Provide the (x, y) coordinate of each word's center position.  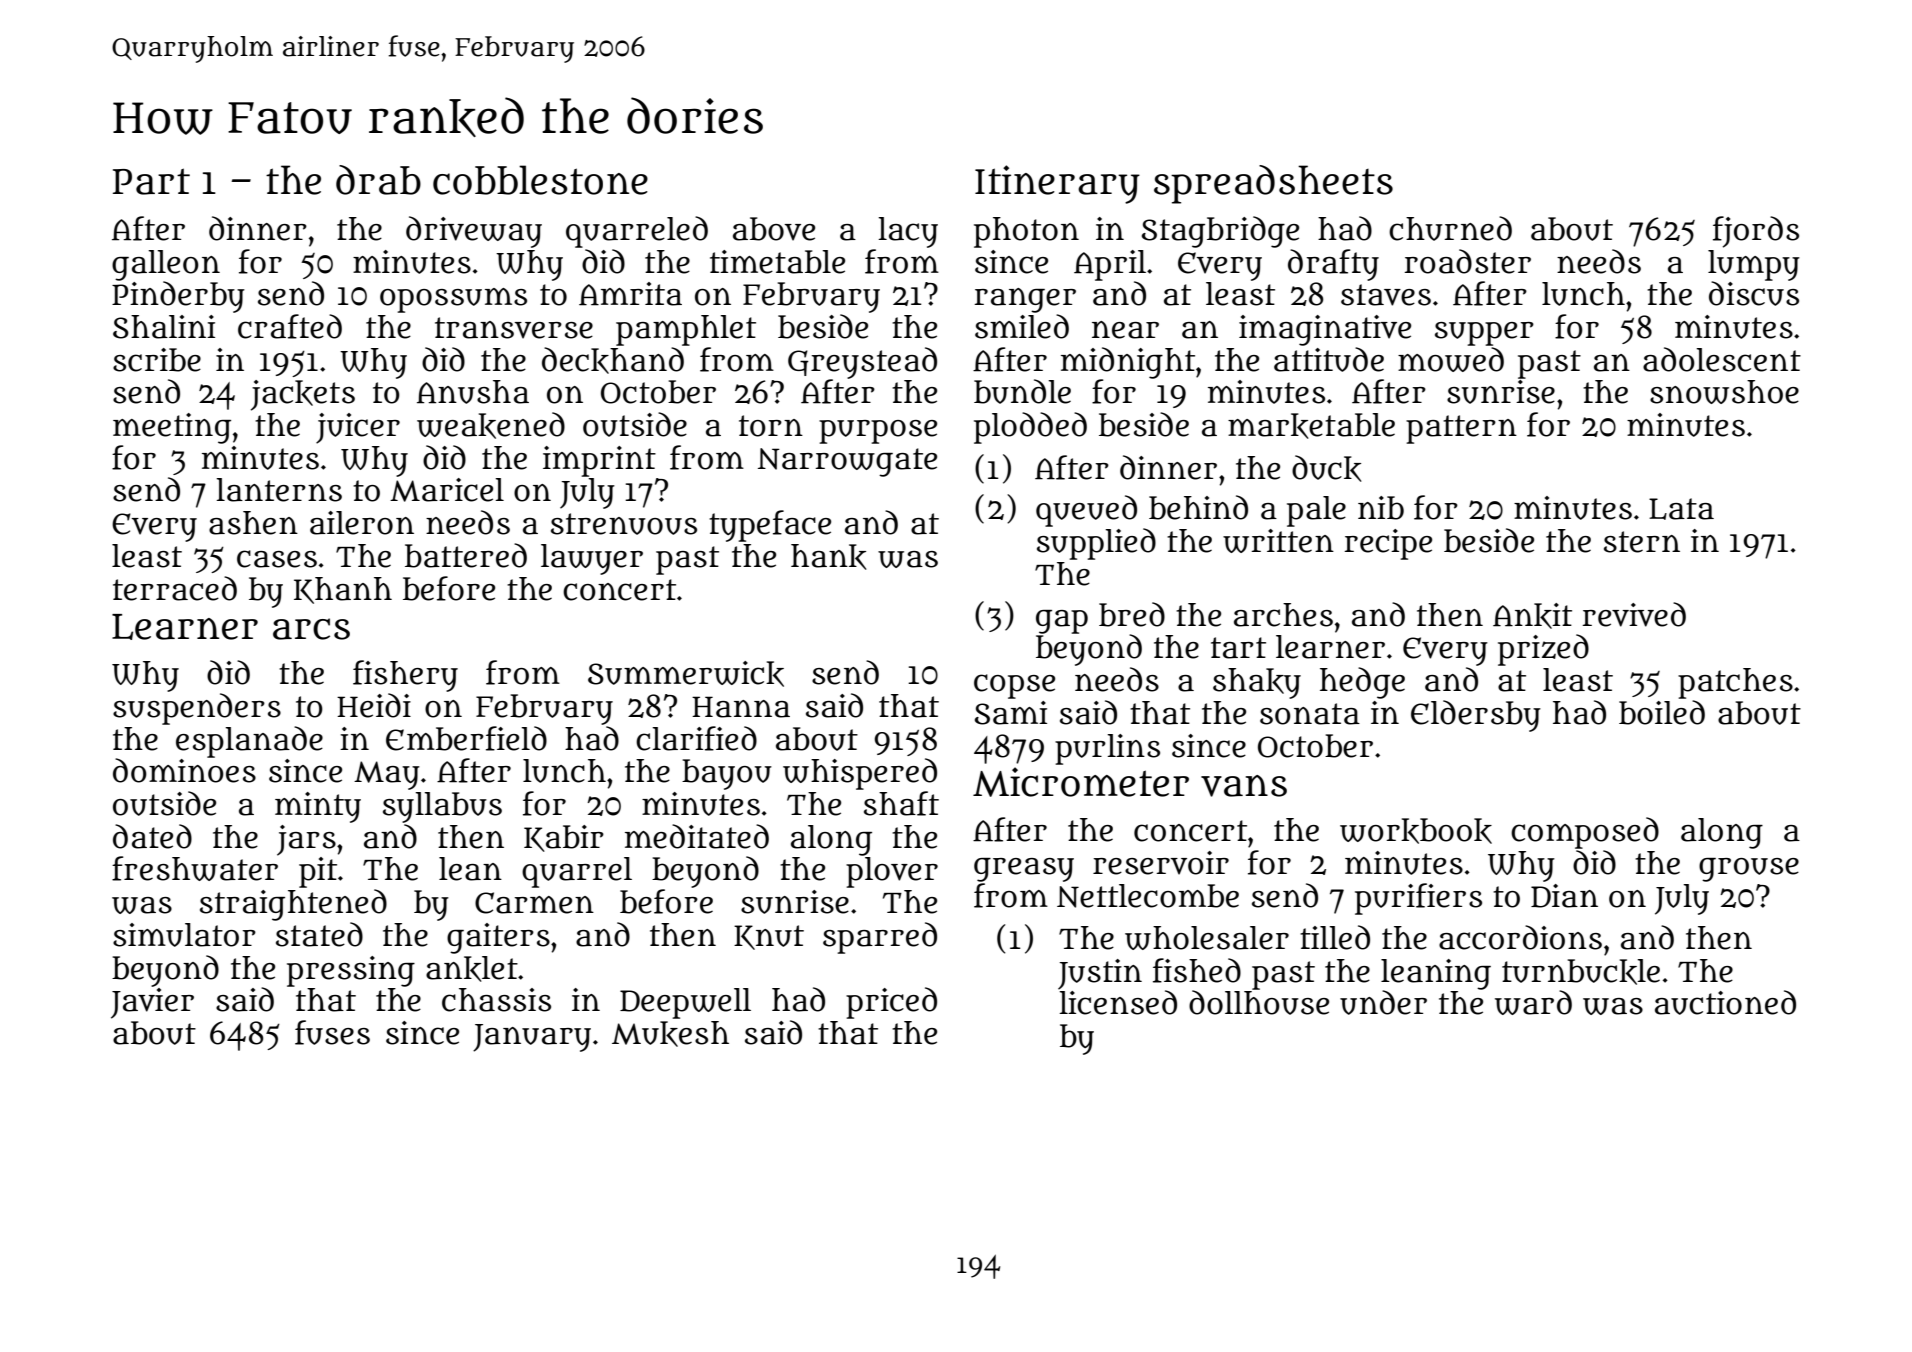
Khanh (343, 590)
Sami (1011, 713)
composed (1585, 833)
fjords (1756, 232)
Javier (152, 1003)
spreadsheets (1273, 184)
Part (151, 181)
